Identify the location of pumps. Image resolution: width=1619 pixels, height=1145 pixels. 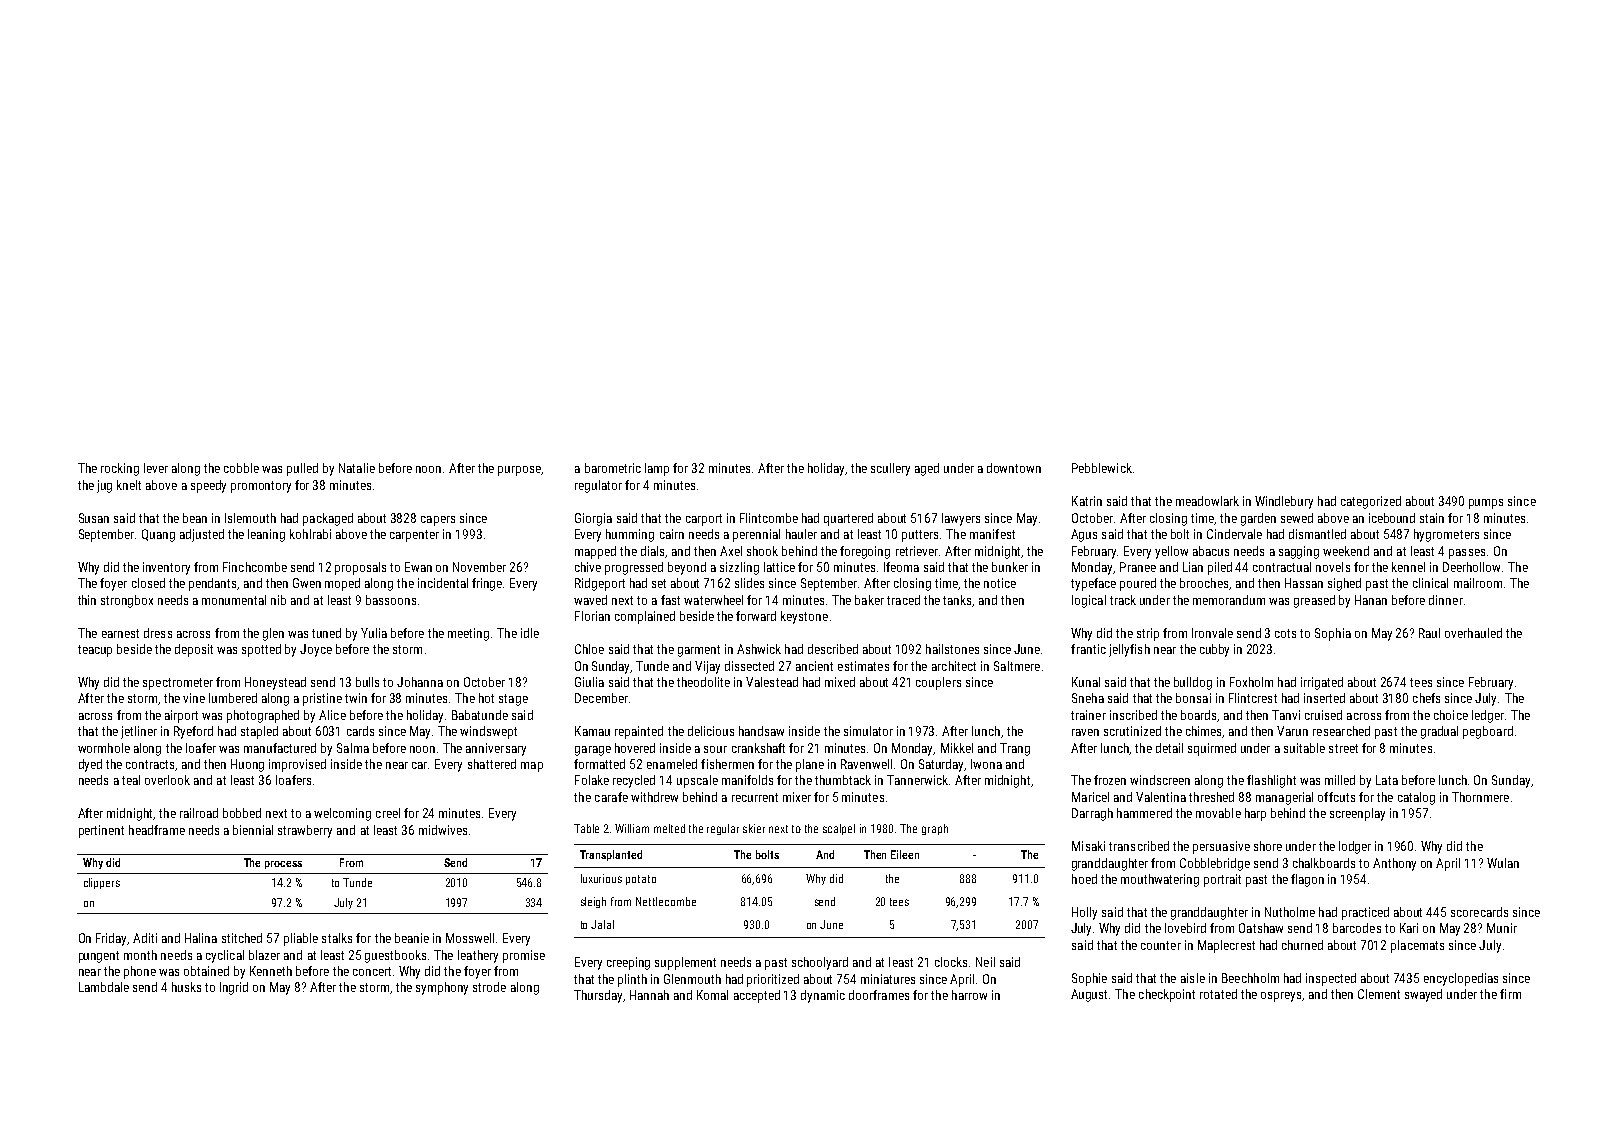
(1486, 504).
